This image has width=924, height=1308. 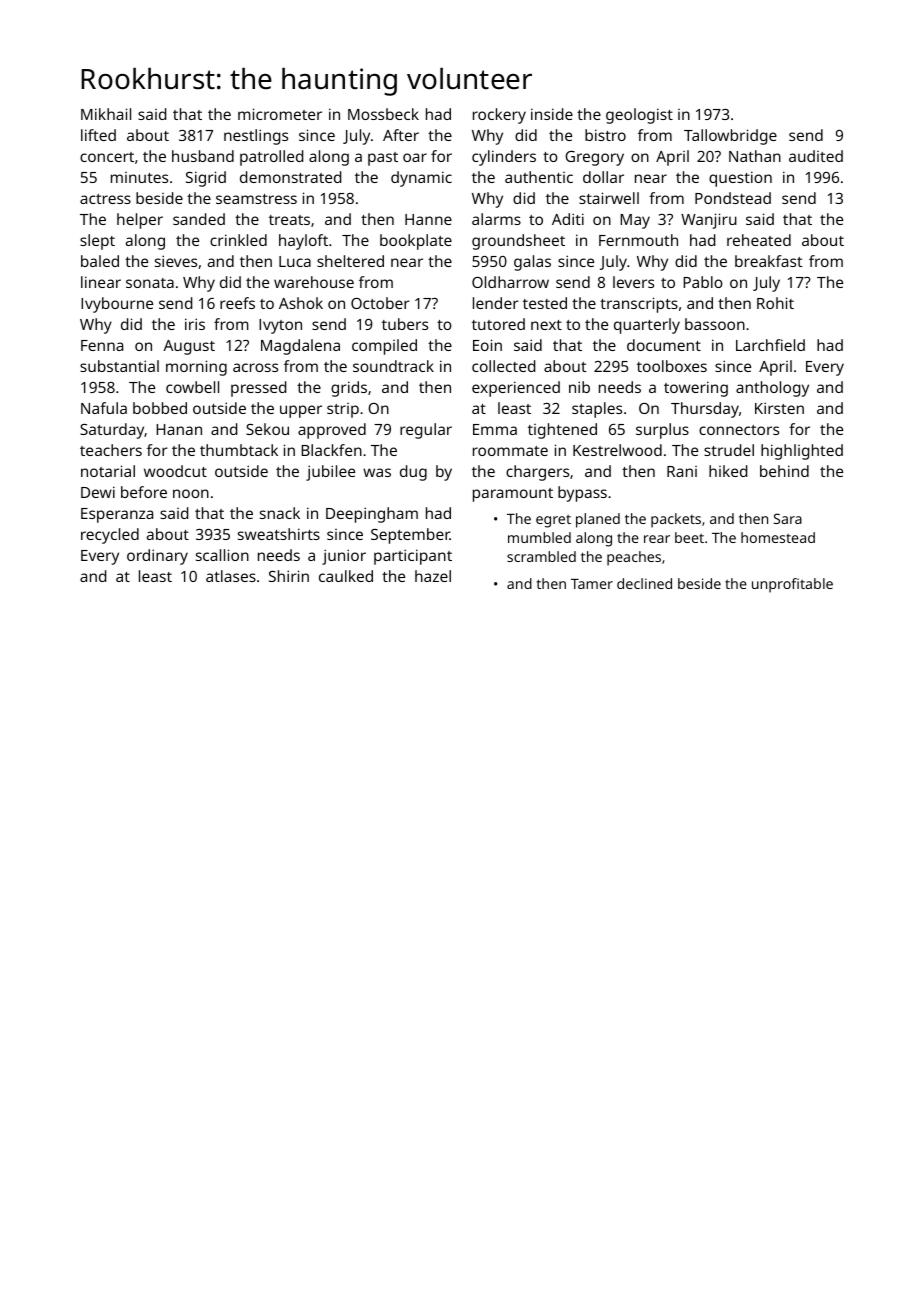 What do you see at coordinates (730, 137) in the image?
I see `Tallowbridge` at bounding box center [730, 137].
